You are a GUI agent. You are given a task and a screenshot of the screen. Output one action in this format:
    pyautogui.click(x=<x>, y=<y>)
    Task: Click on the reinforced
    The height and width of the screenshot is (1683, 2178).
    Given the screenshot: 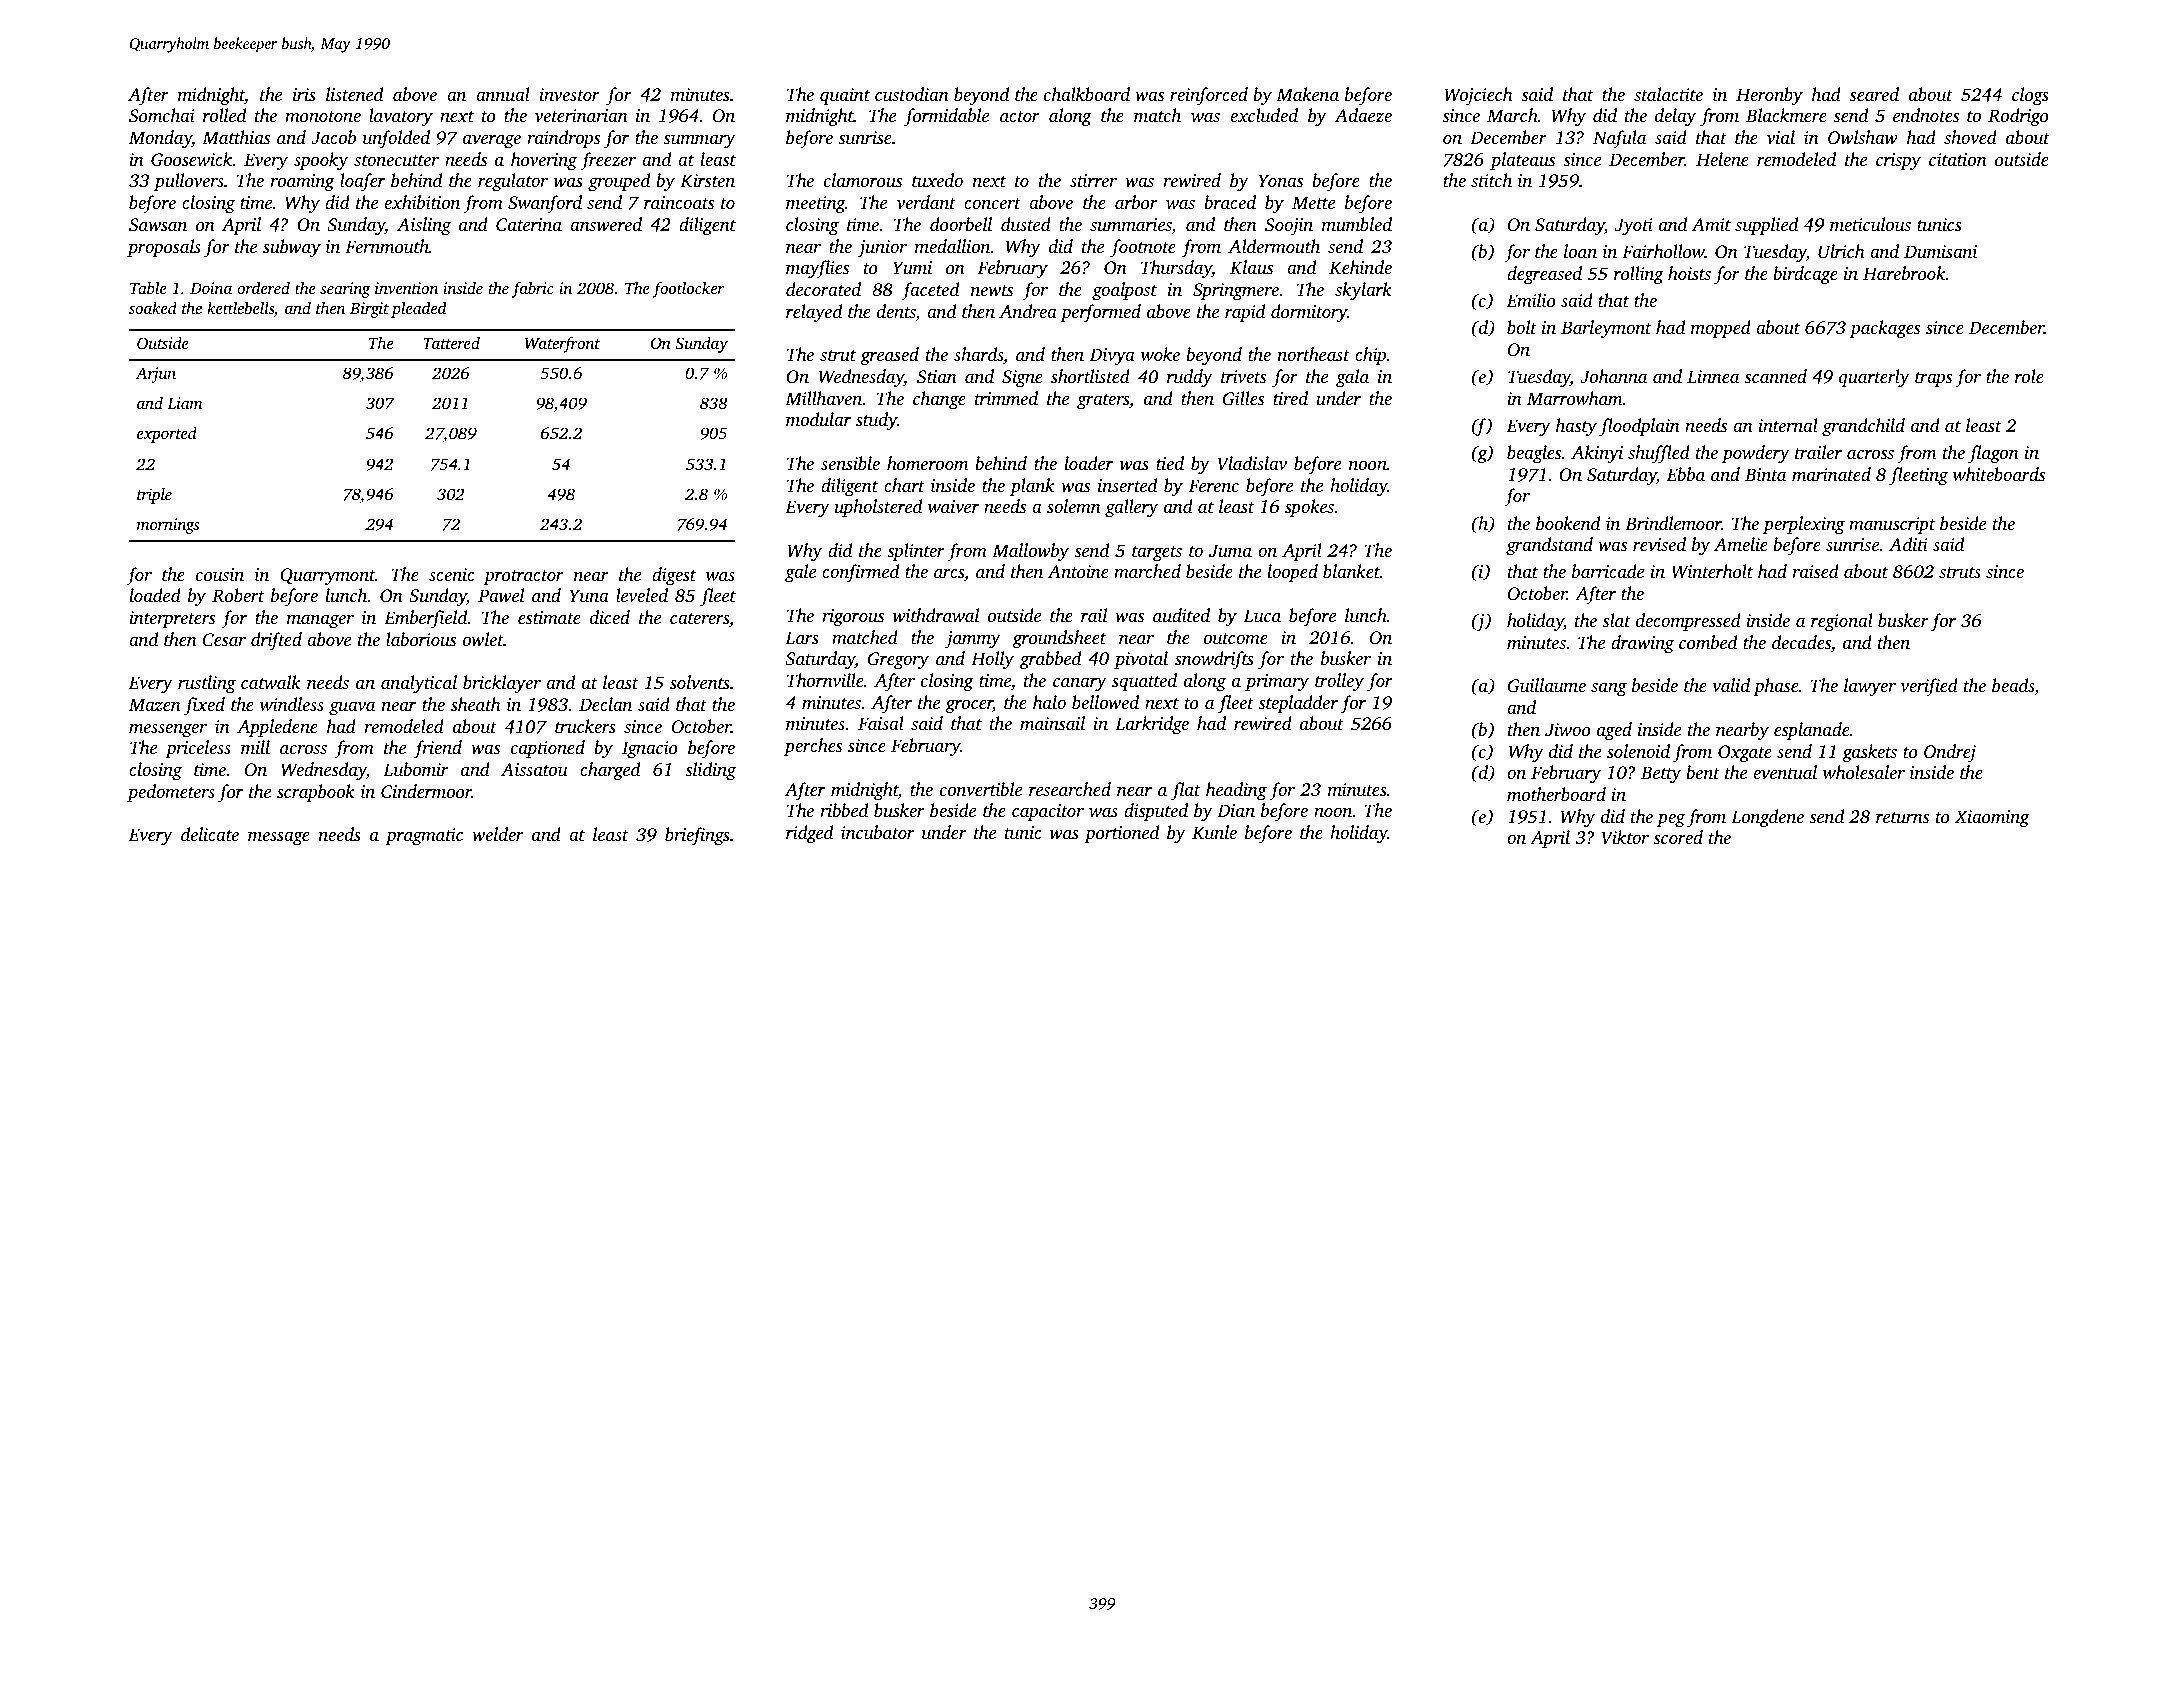 What is the action you would take?
    pyautogui.click(x=1209, y=96)
